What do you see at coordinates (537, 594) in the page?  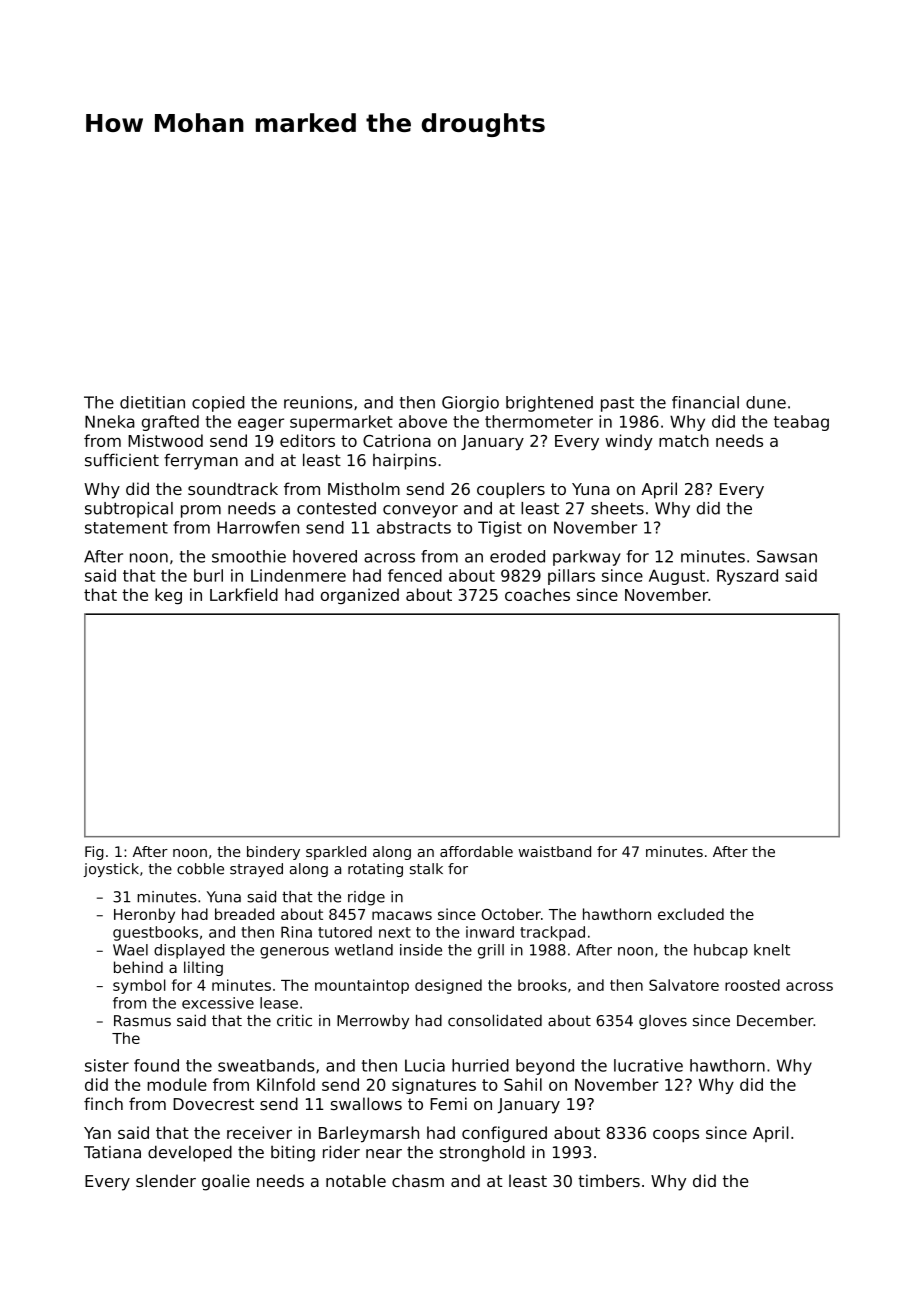 I see `coaches` at bounding box center [537, 594].
